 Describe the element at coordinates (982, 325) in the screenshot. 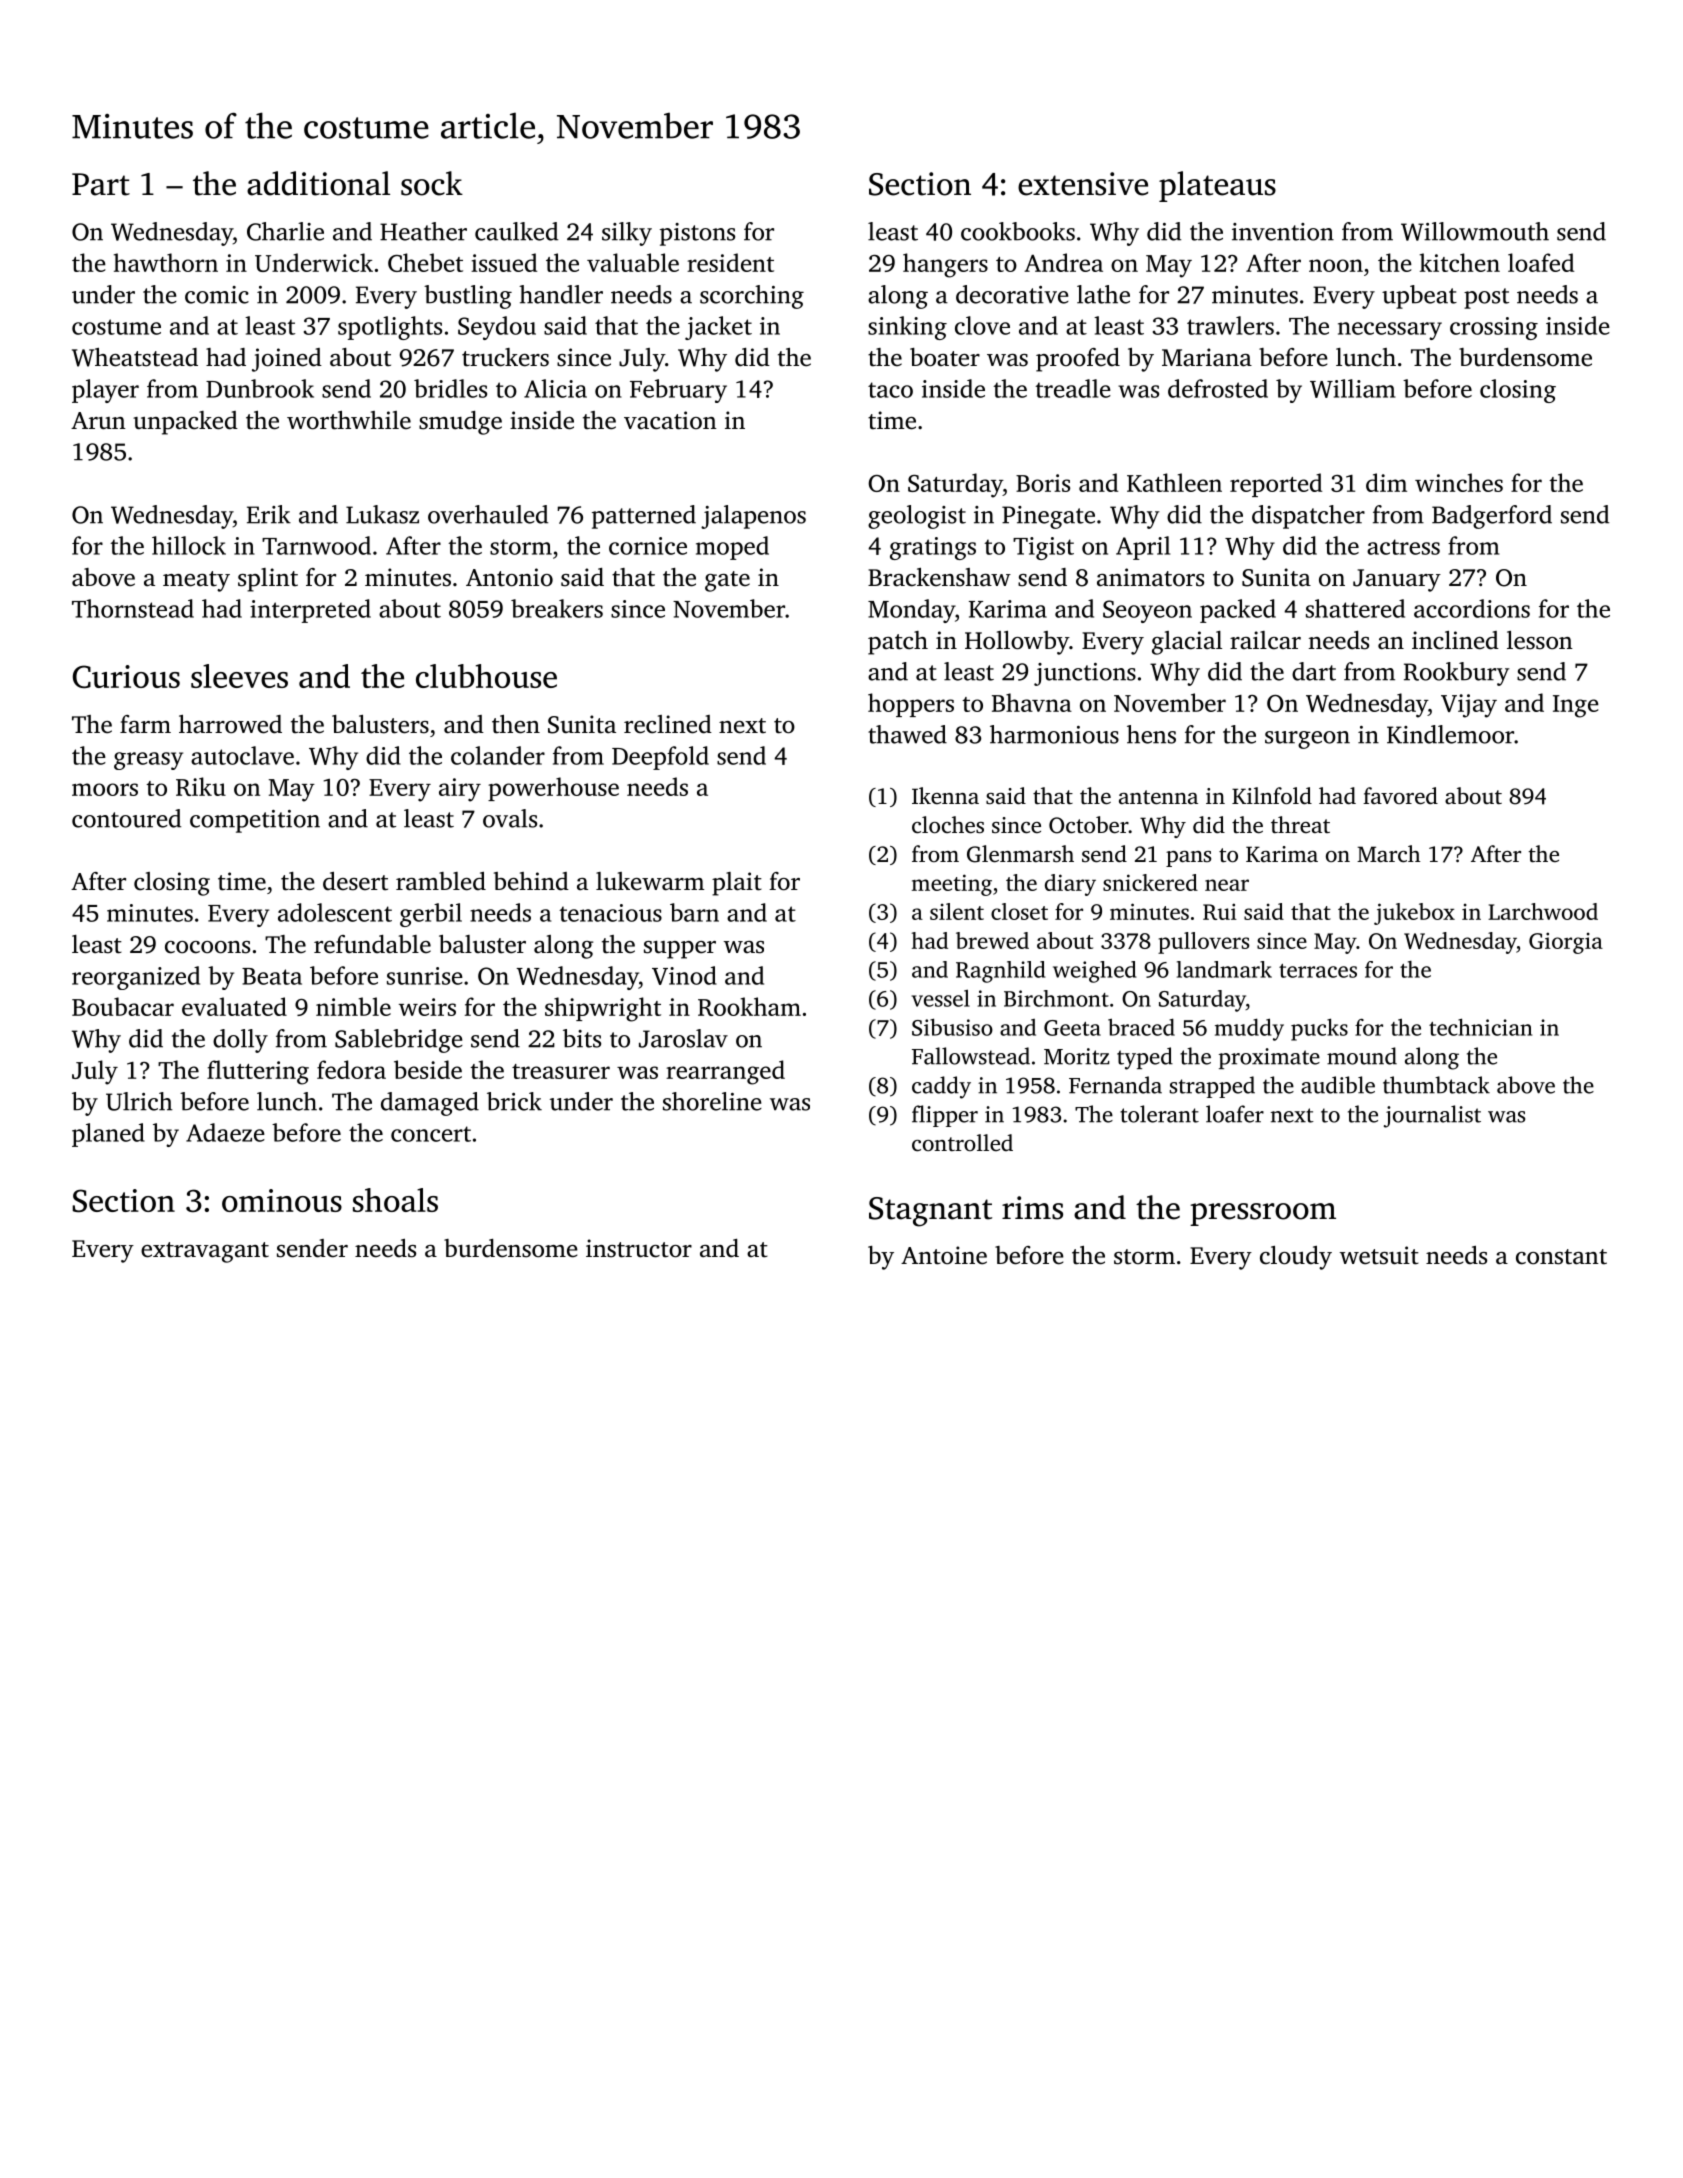

I see `clove` at that location.
